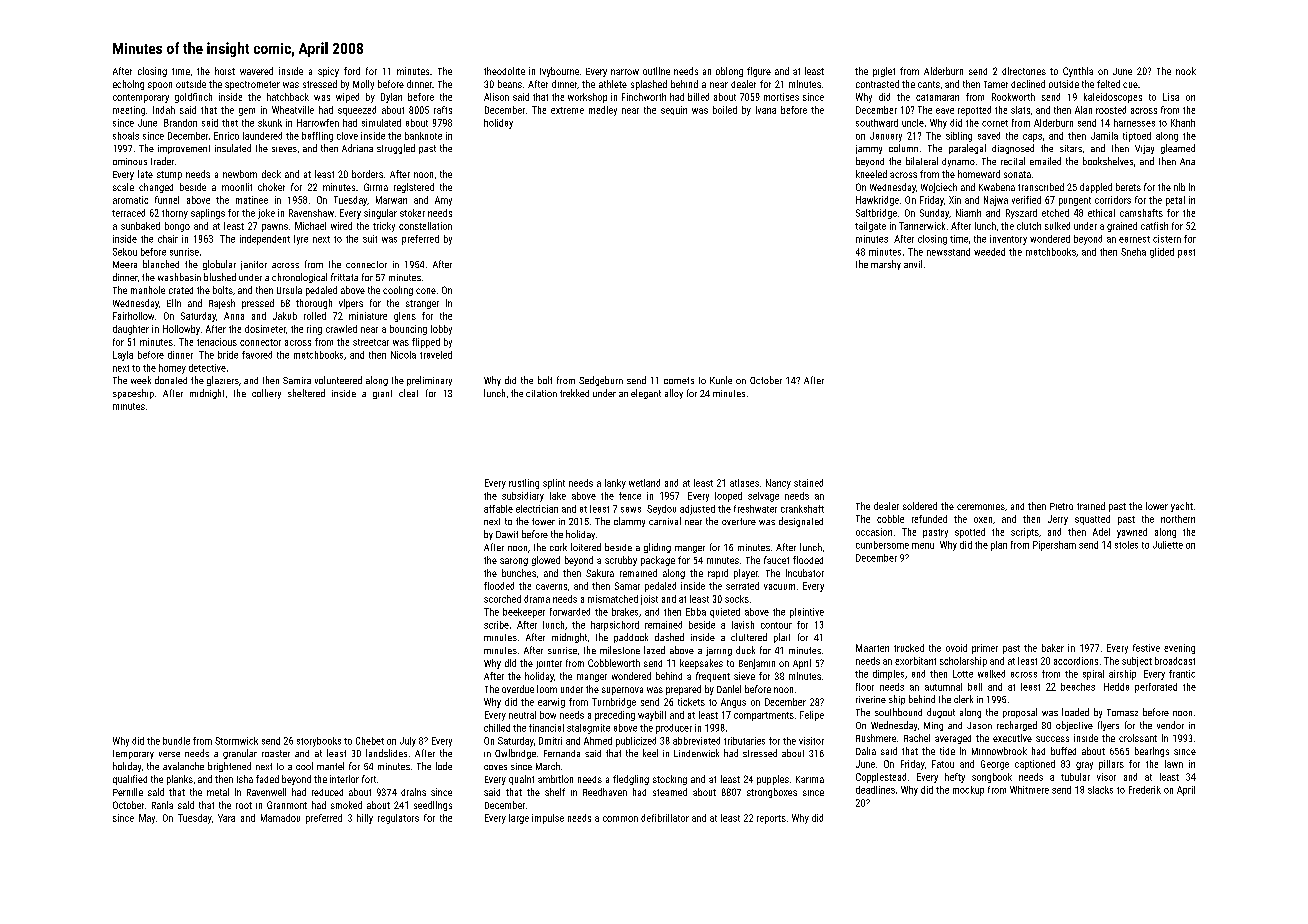 The width and height of the screenshot is (1308, 924). Describe the element at coordinates (225, 71) in the screenshot. I see `hoist` at that location.
